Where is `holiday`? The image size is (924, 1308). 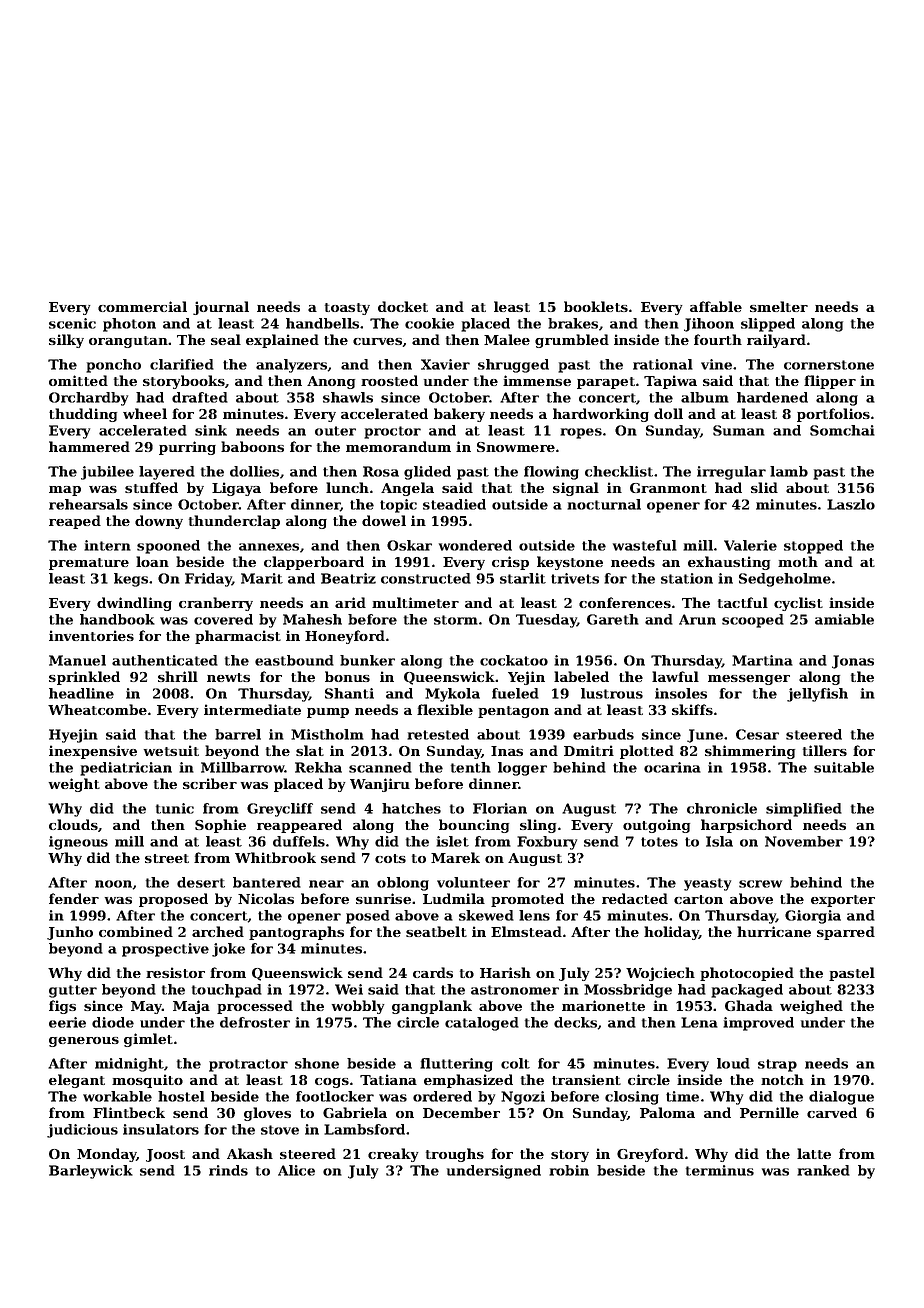
holiday is located at coordinates (671, 933).
